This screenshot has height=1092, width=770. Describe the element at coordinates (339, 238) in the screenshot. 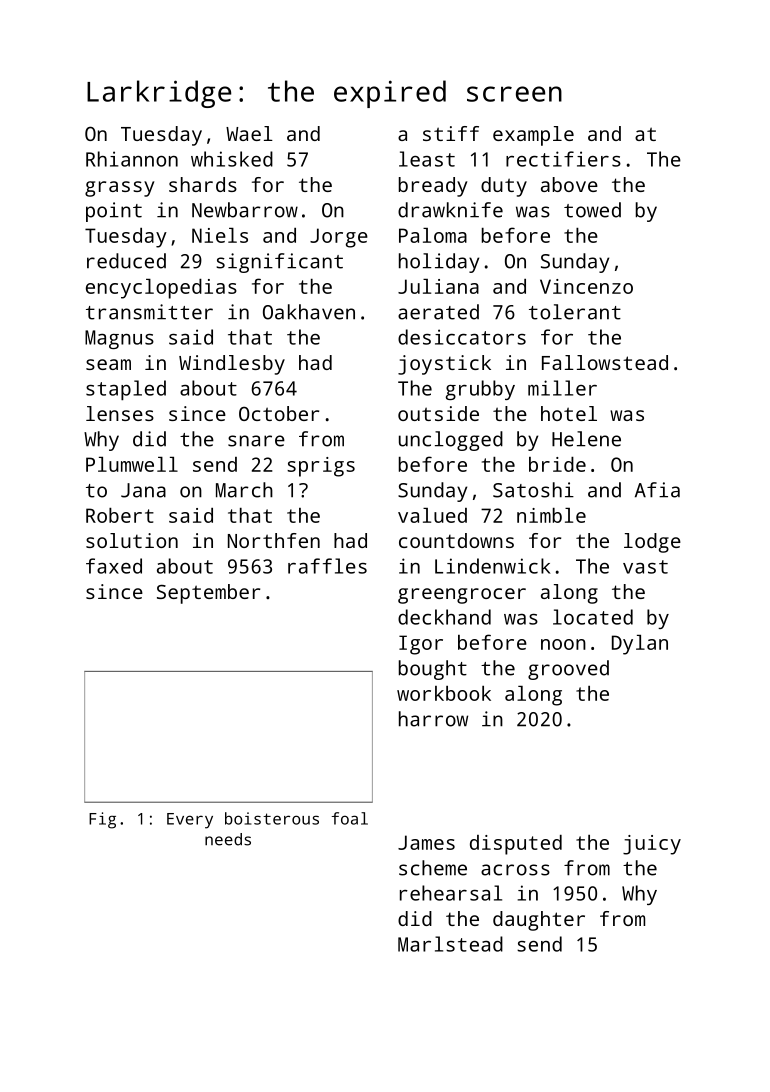

I see `Jorge` at that location.
